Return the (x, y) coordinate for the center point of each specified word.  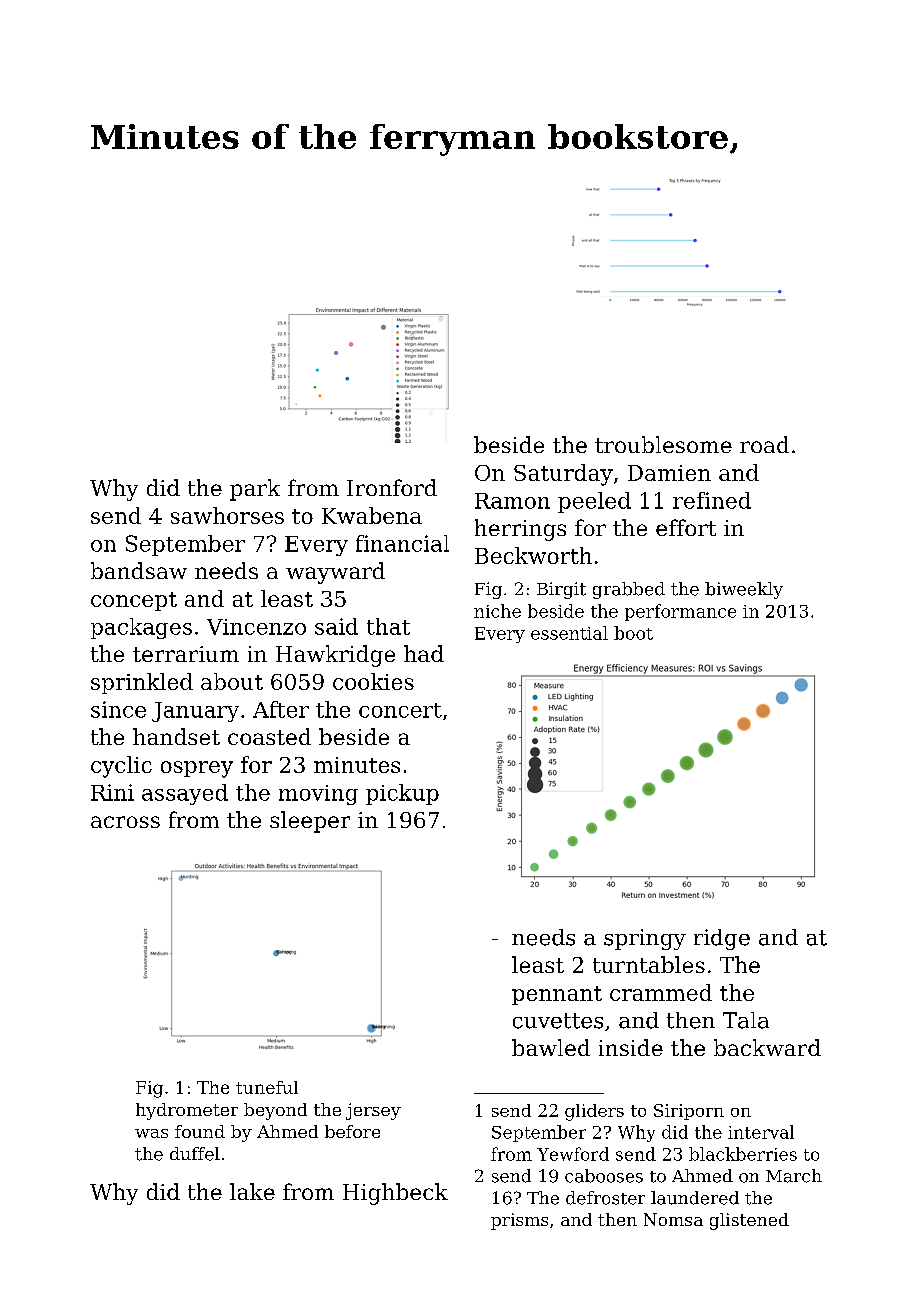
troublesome (663, 444)
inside (631, 1047)
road (764, 444)
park (255, 490)
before (352, 1131)
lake (252, 1191)
